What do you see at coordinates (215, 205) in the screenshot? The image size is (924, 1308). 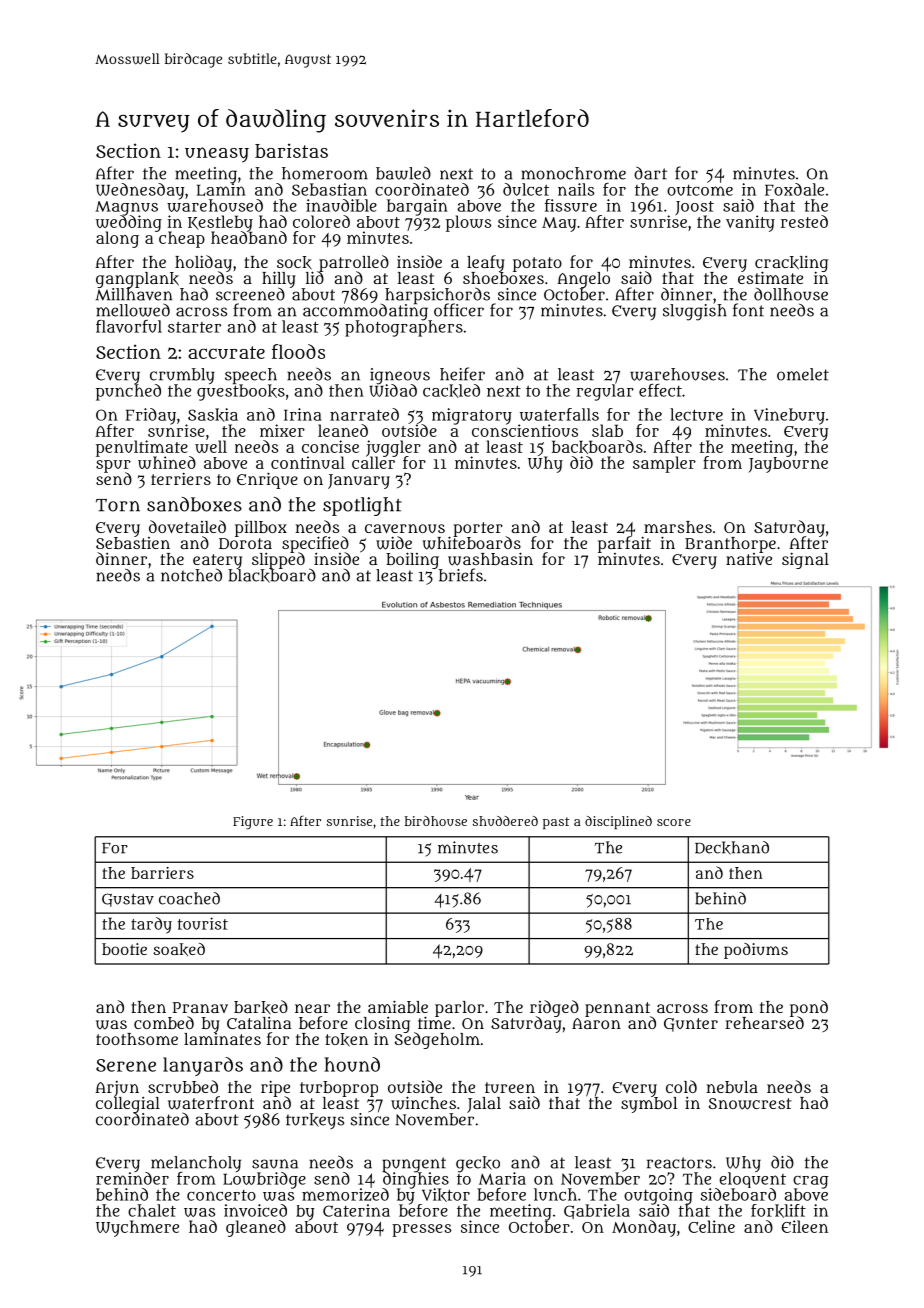 I see `warehoused` at bounding box center [215, 205].
